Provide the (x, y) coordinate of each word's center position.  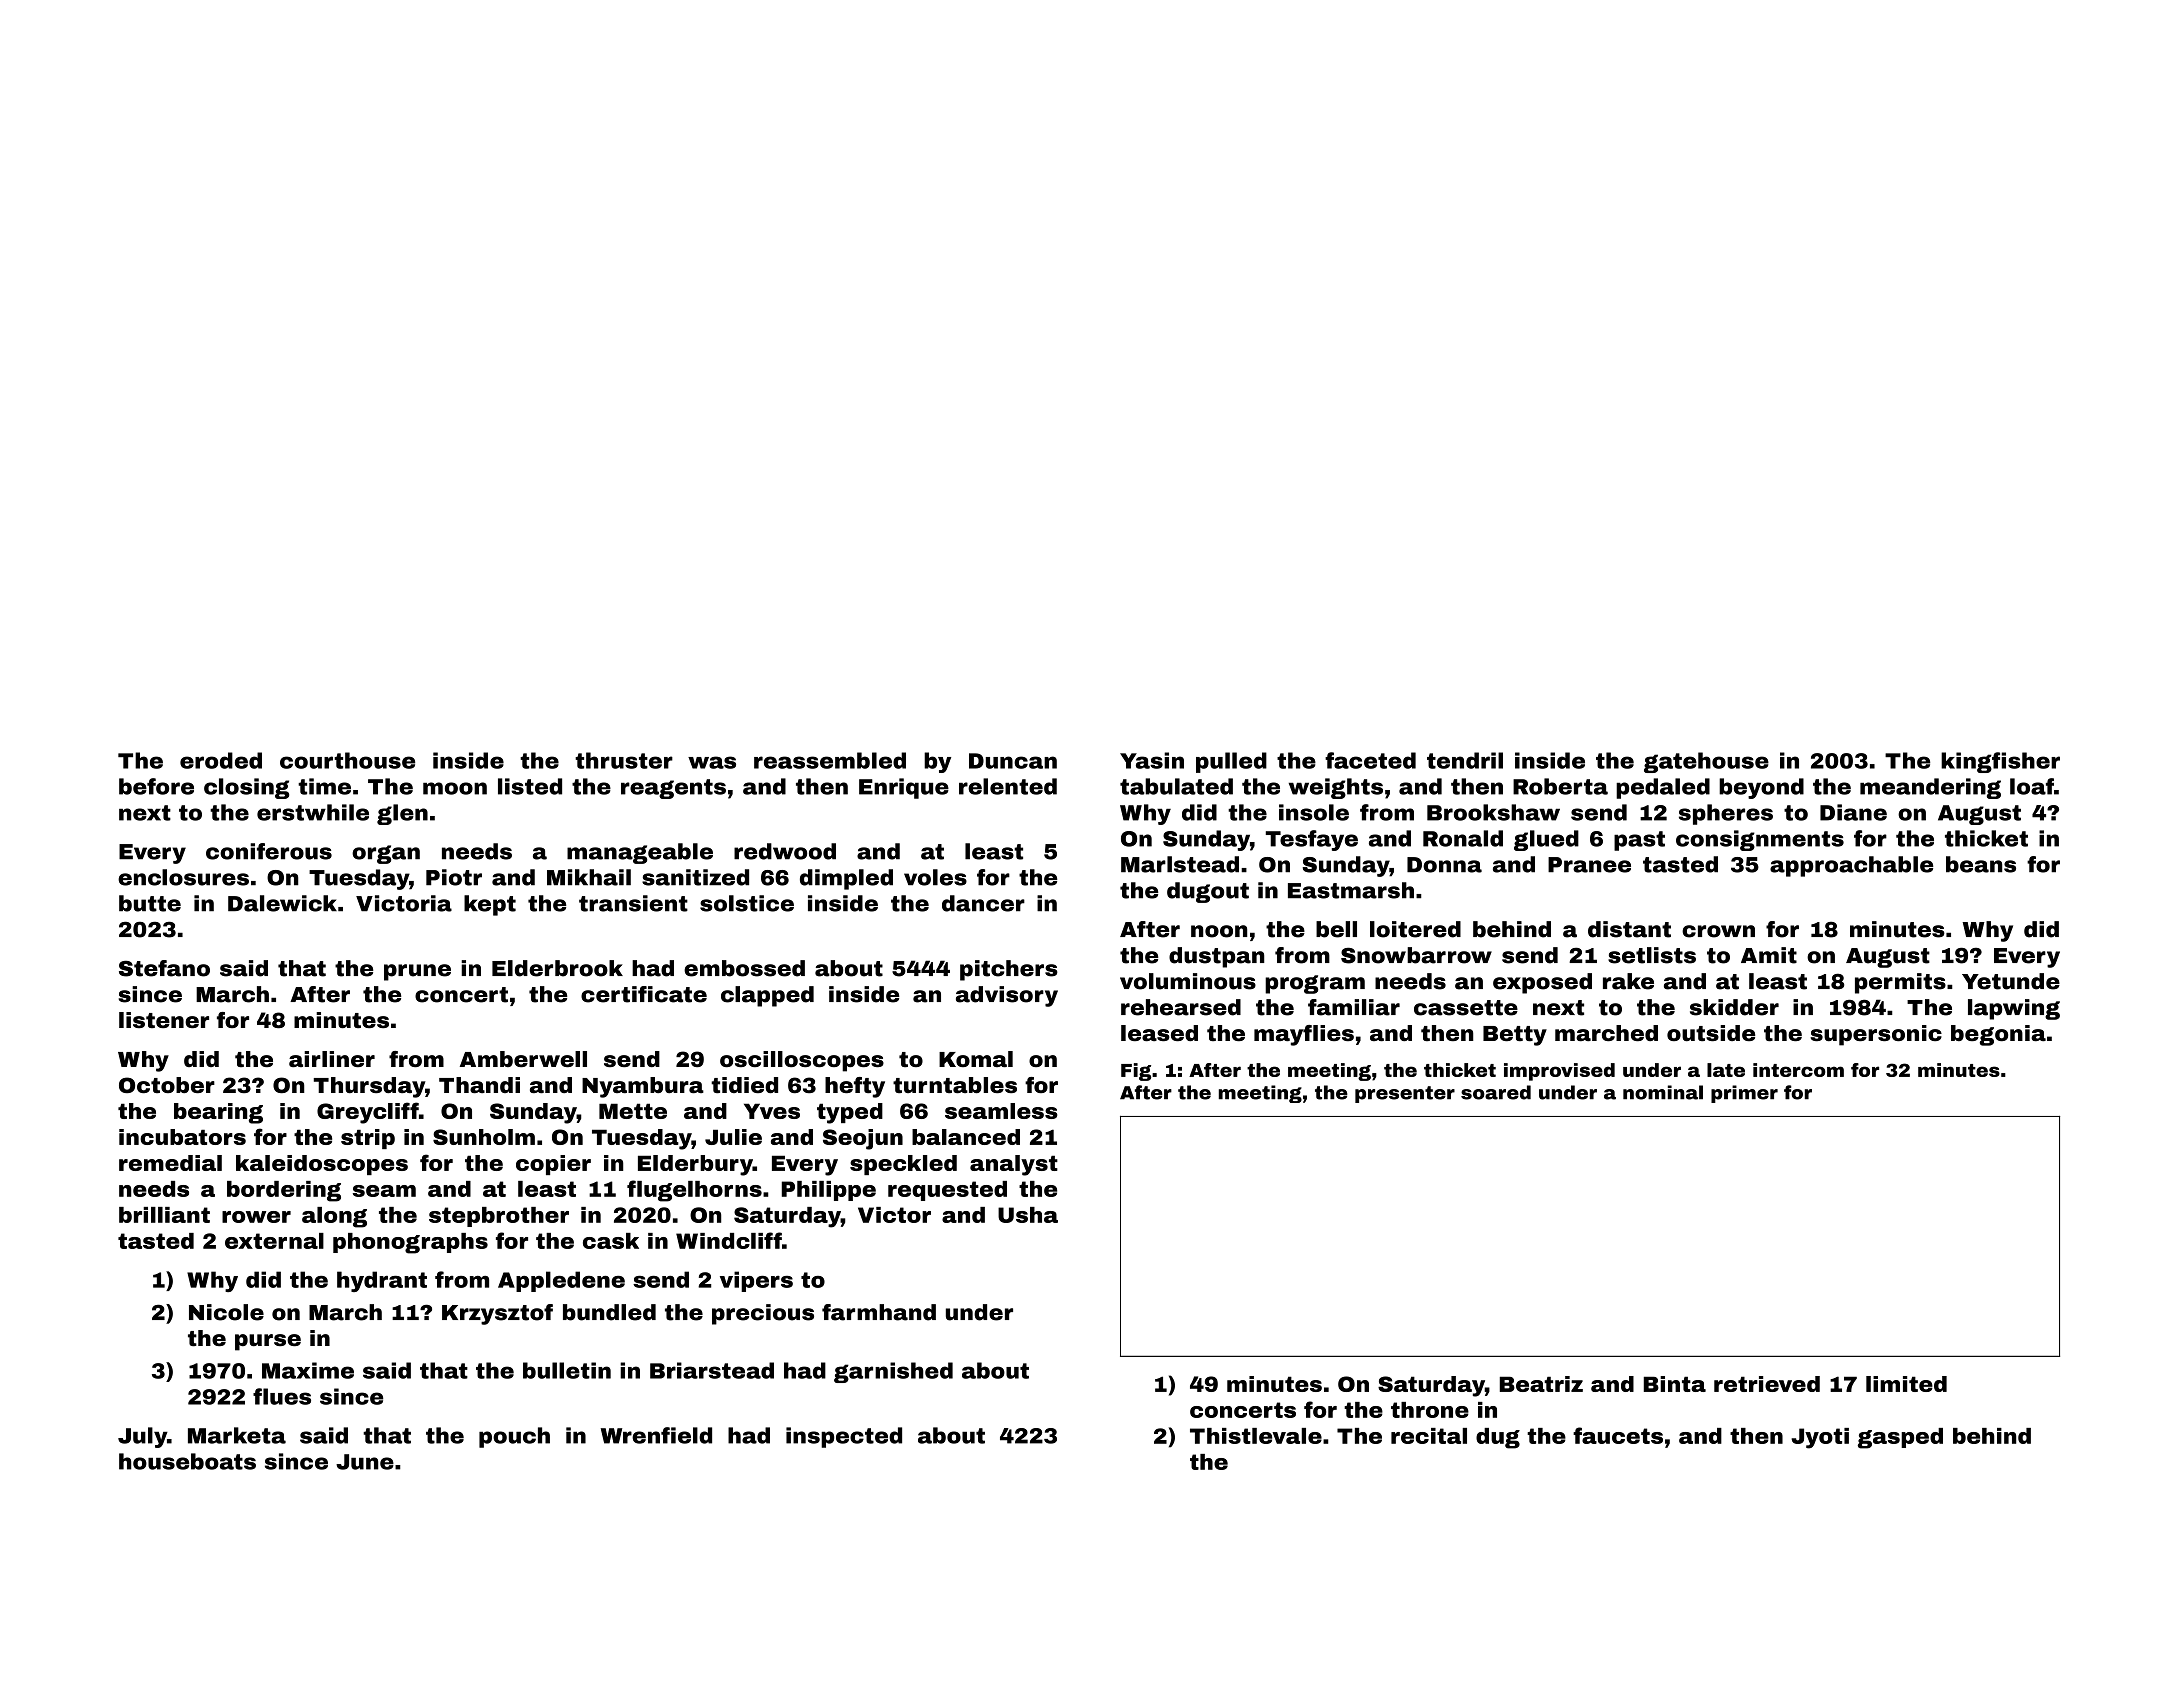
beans (1981, 864)
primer (1744, 1094)
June (365, 1462)
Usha (1028, 1215)
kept (490, 905)
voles (935, 877)
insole (1314, 812)
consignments (1760, 840)
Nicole (226, 1312)
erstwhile (313, 812)
